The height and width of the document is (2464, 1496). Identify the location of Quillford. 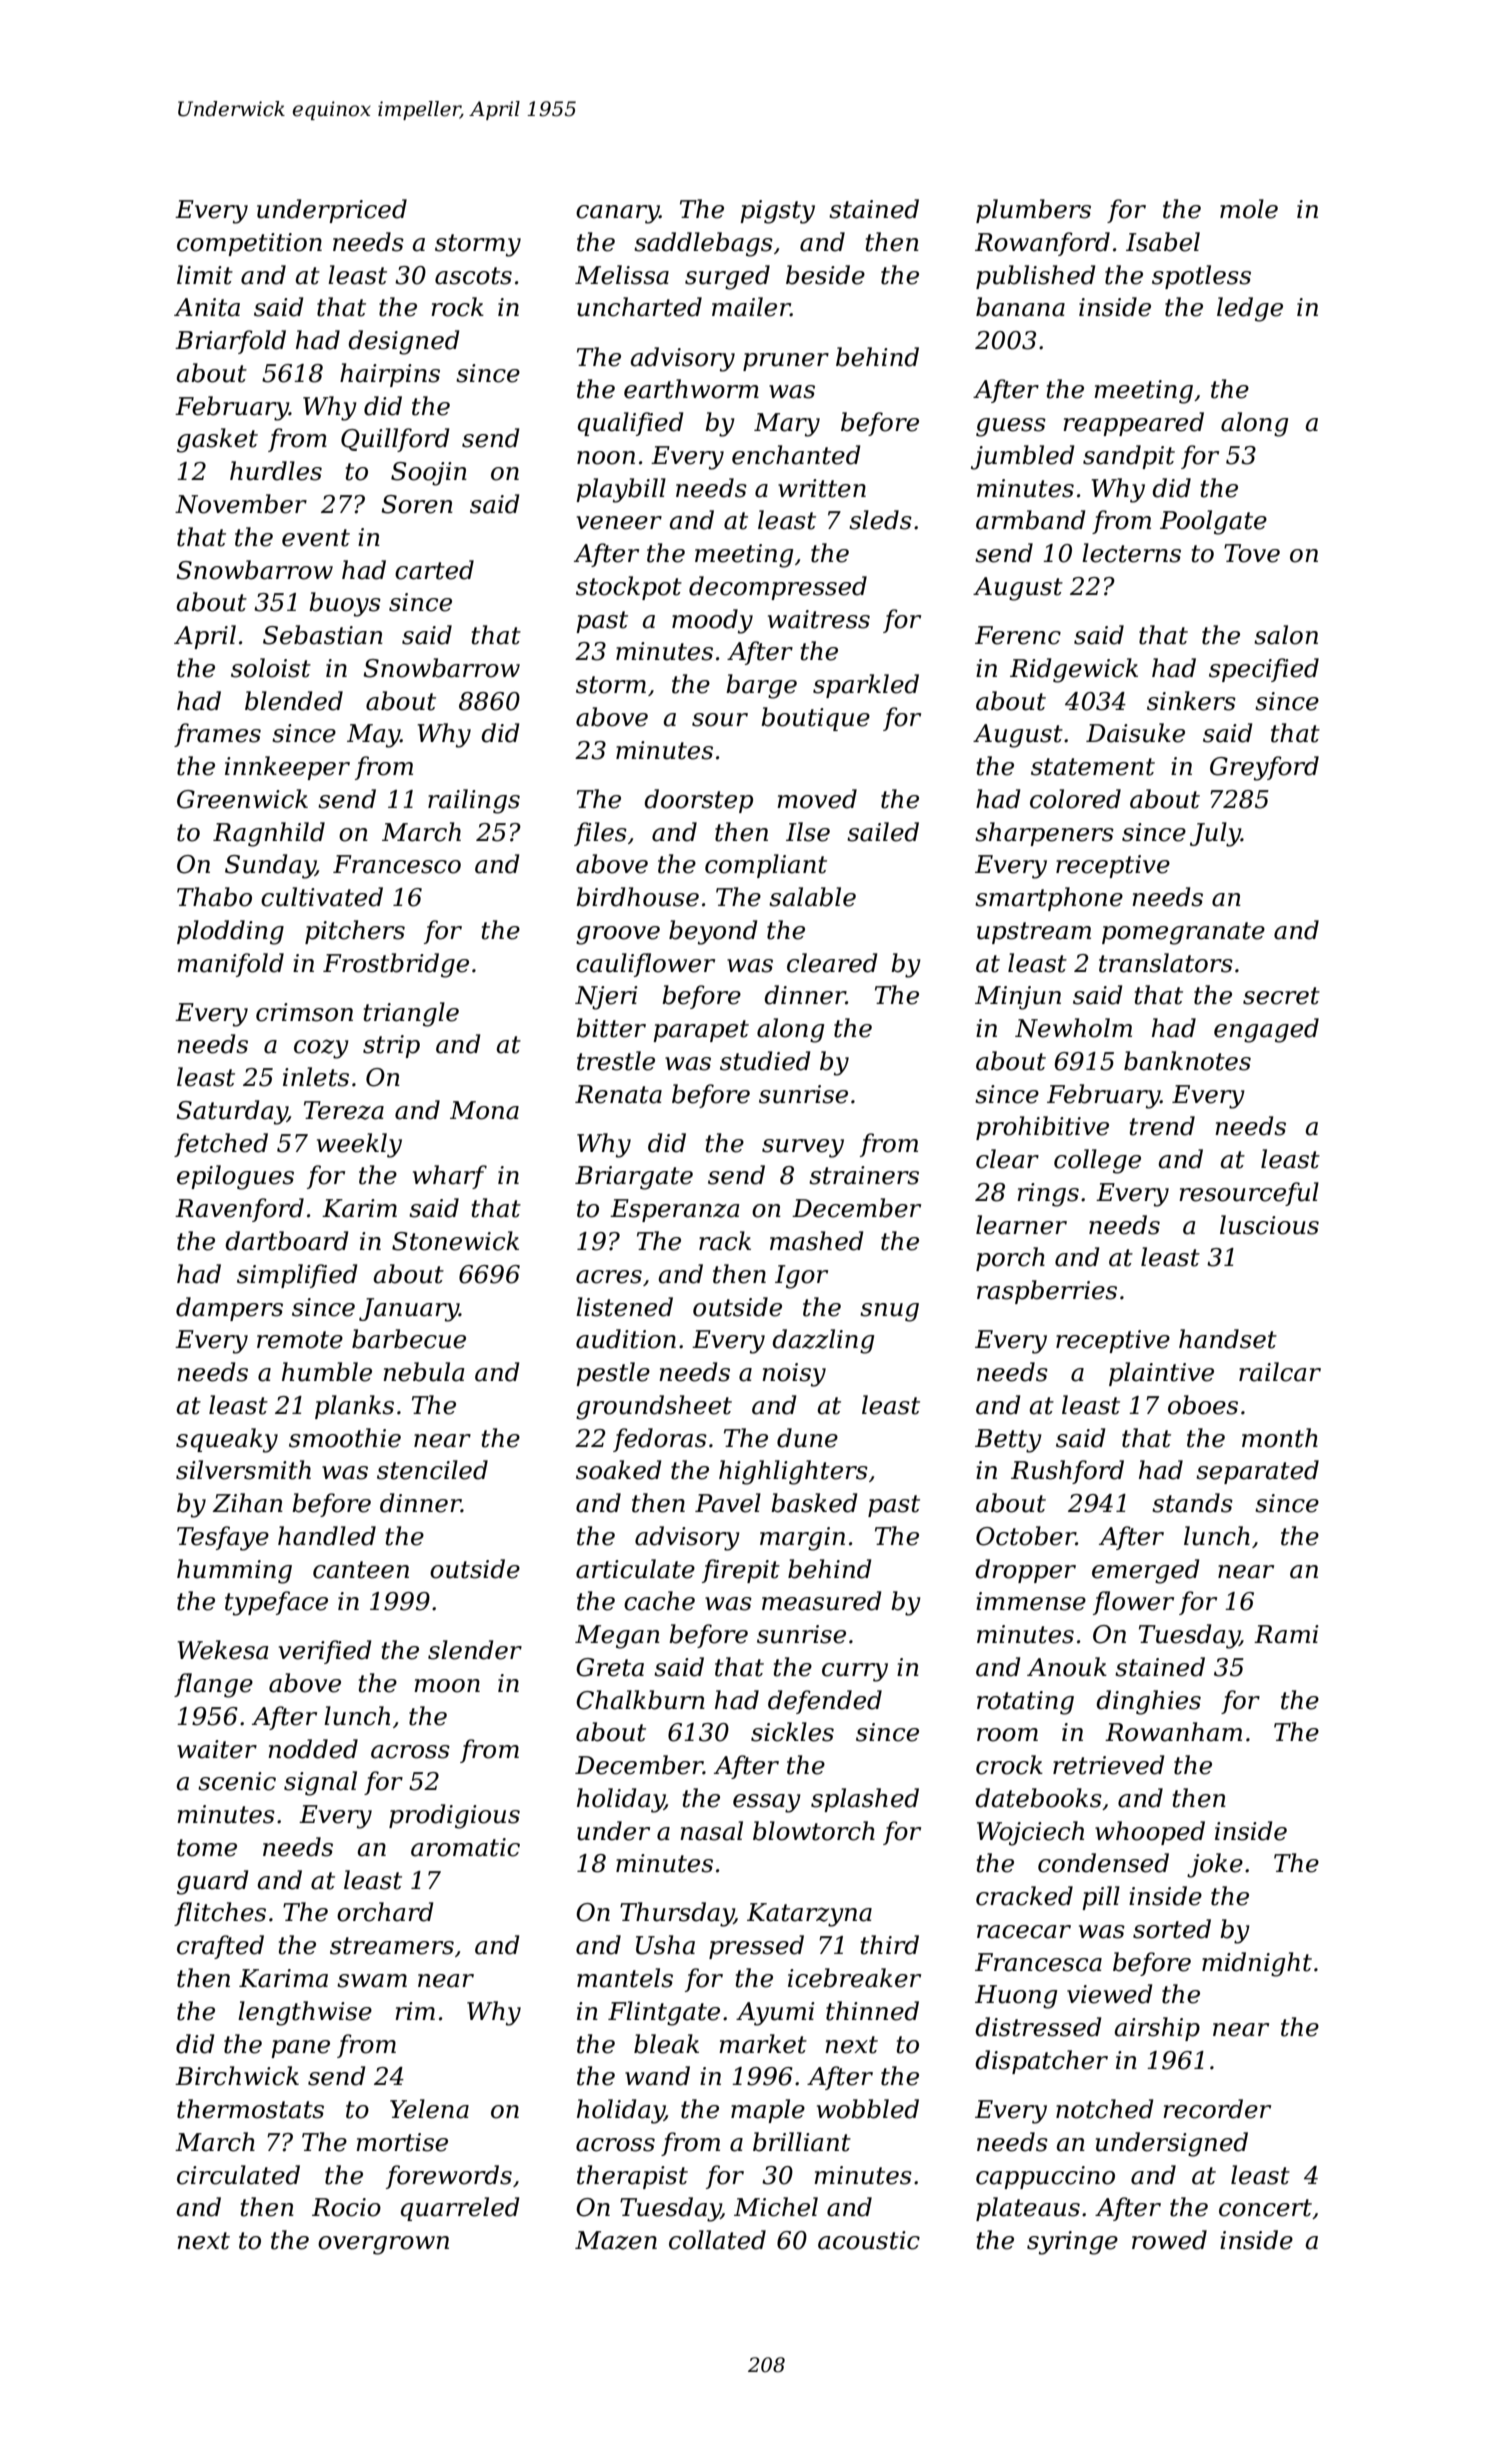
(395, 440).
